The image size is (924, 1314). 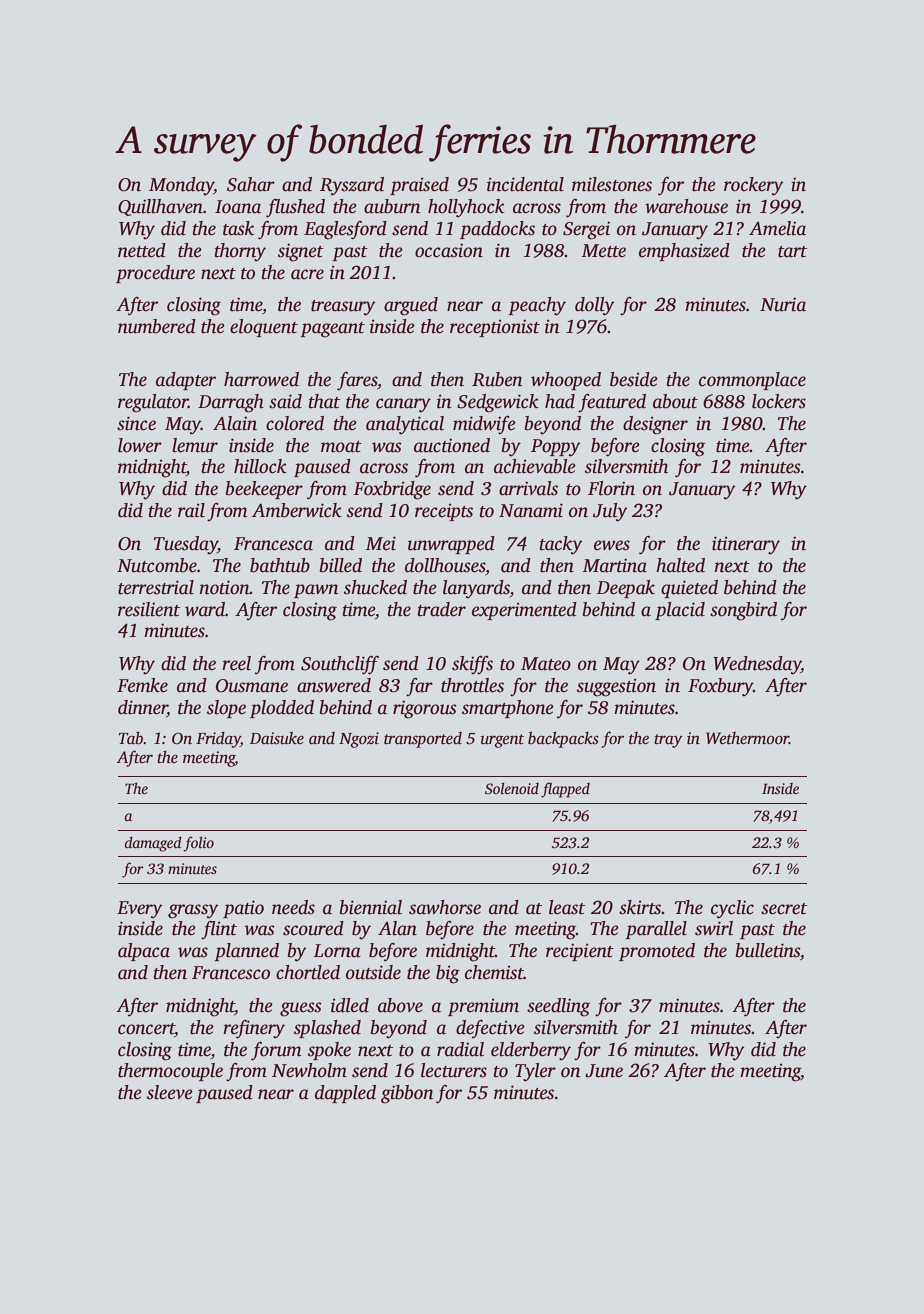 I want to click on tart, so click(x=792, y=252).
